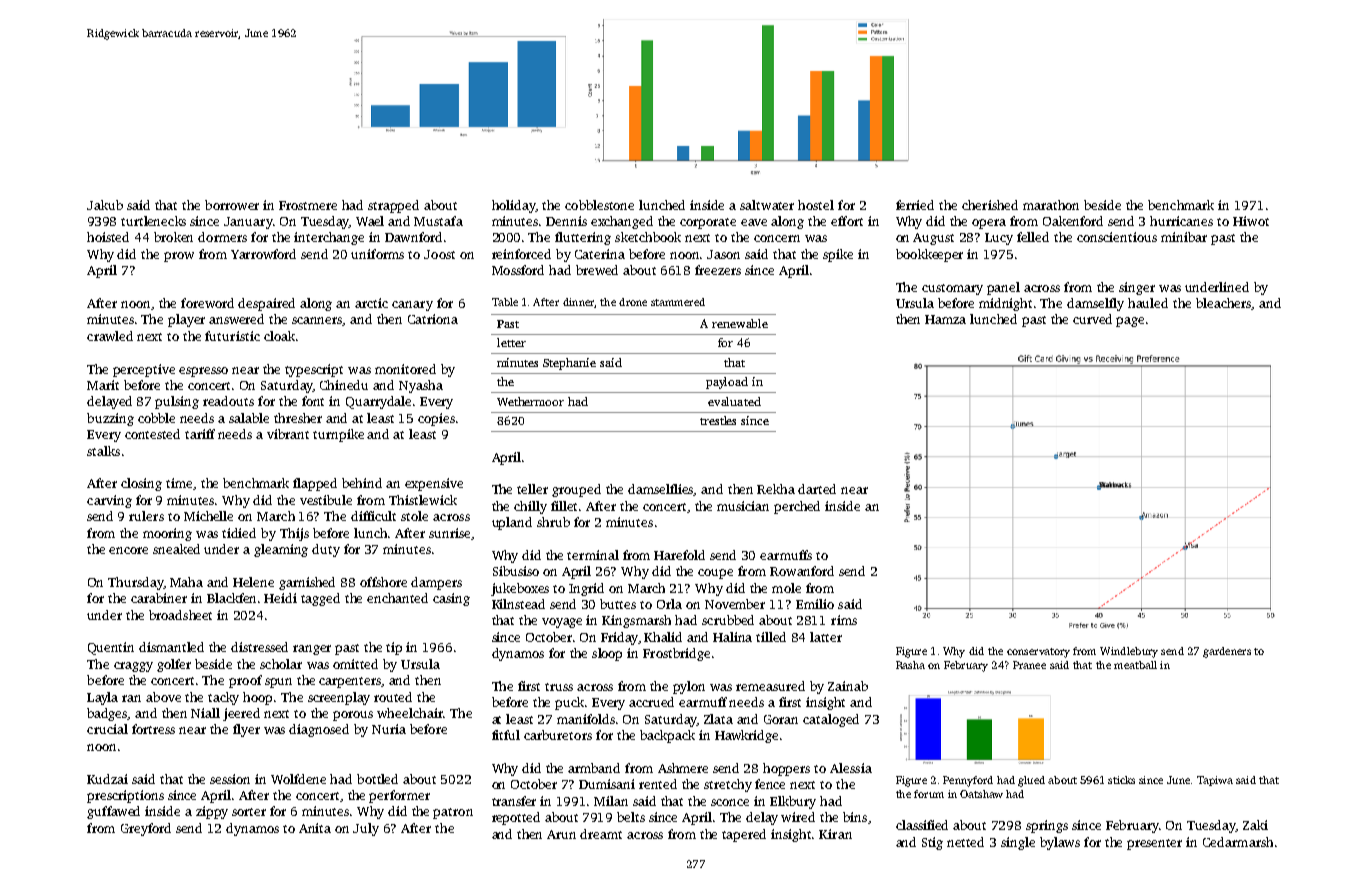 This image has width=1372, height=887. I want to click on Nuria, so click(389, 729).
